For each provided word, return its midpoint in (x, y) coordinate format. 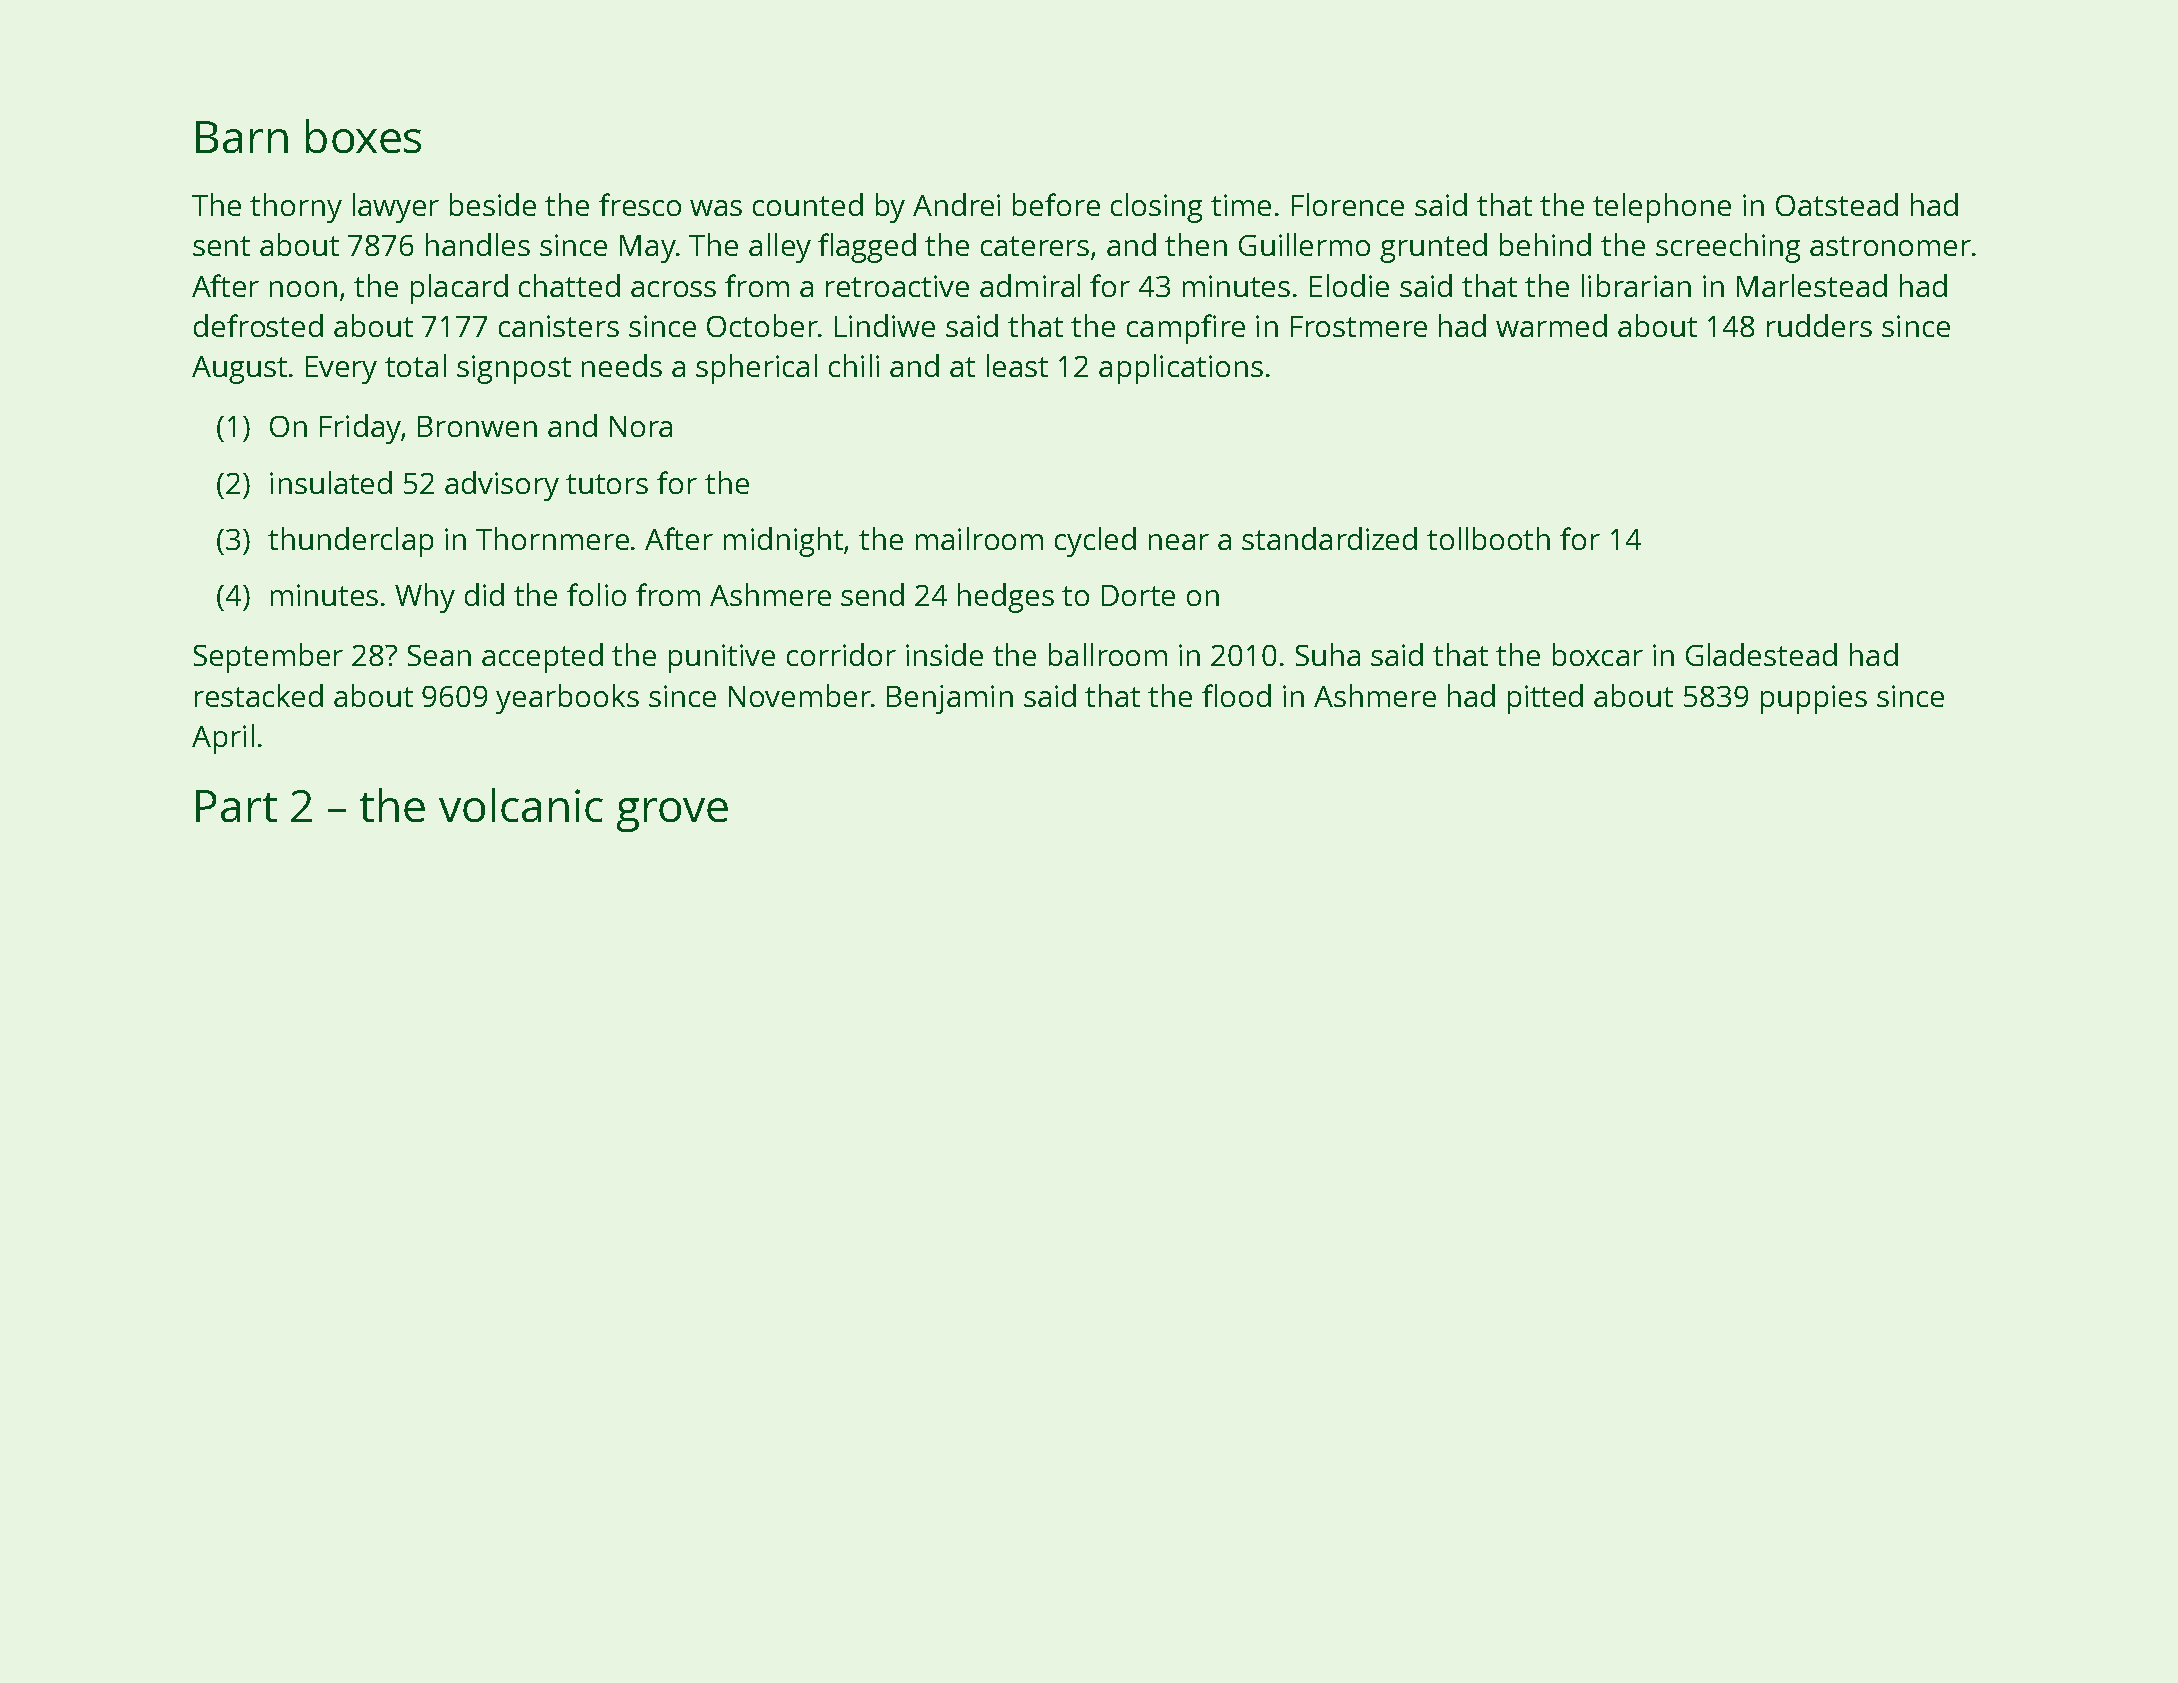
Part (236, 806)
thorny (296, 208)
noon (303, 289)
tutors (607, 484)
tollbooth (1488, 538)
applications (1181, 369)
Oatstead (1837, 204)
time (1241, 205)
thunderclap (350, 542)
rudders (1819, 325)
